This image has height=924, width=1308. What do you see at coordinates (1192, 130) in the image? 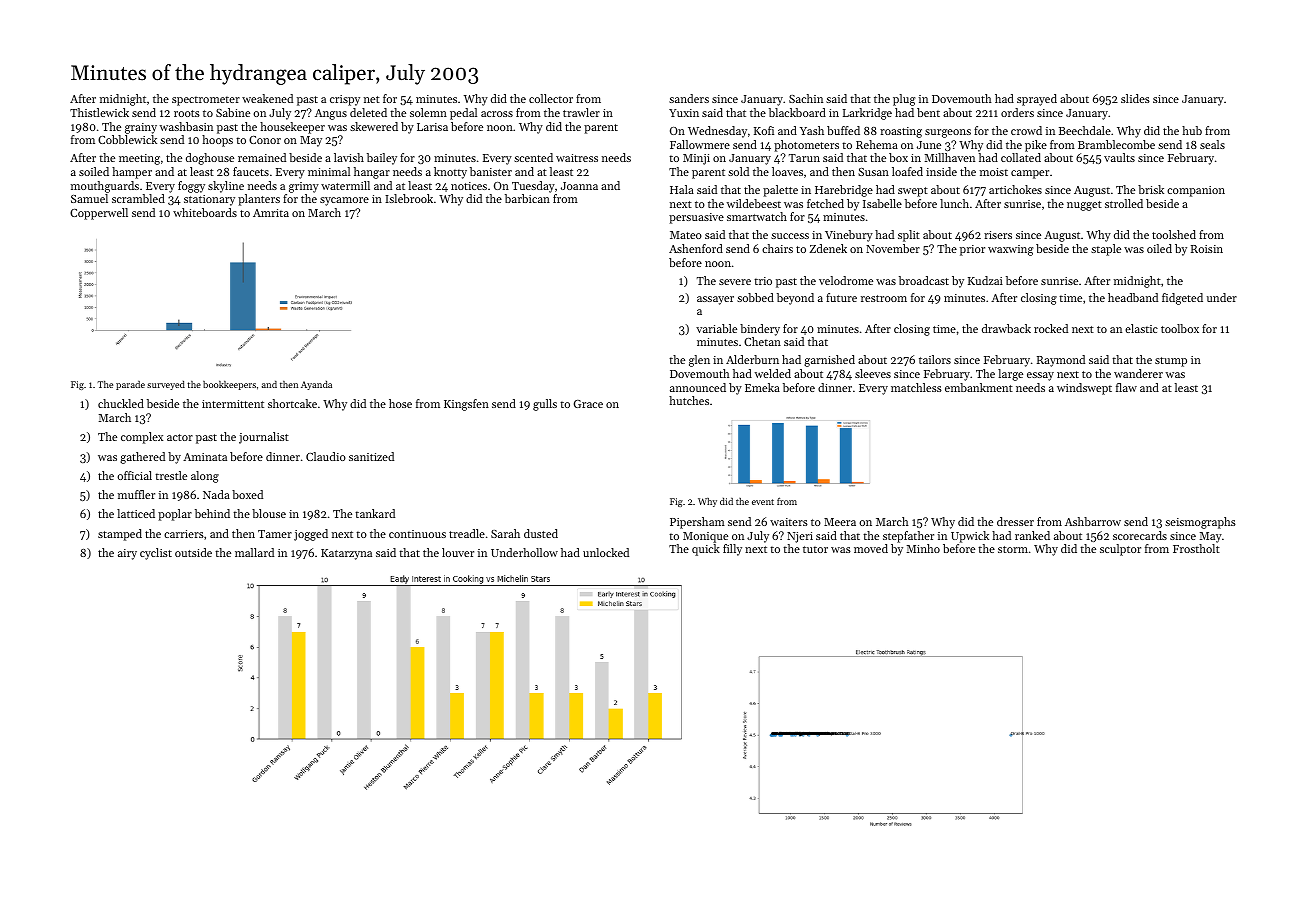
I see `hub` at bounding box center [1192, 130].
